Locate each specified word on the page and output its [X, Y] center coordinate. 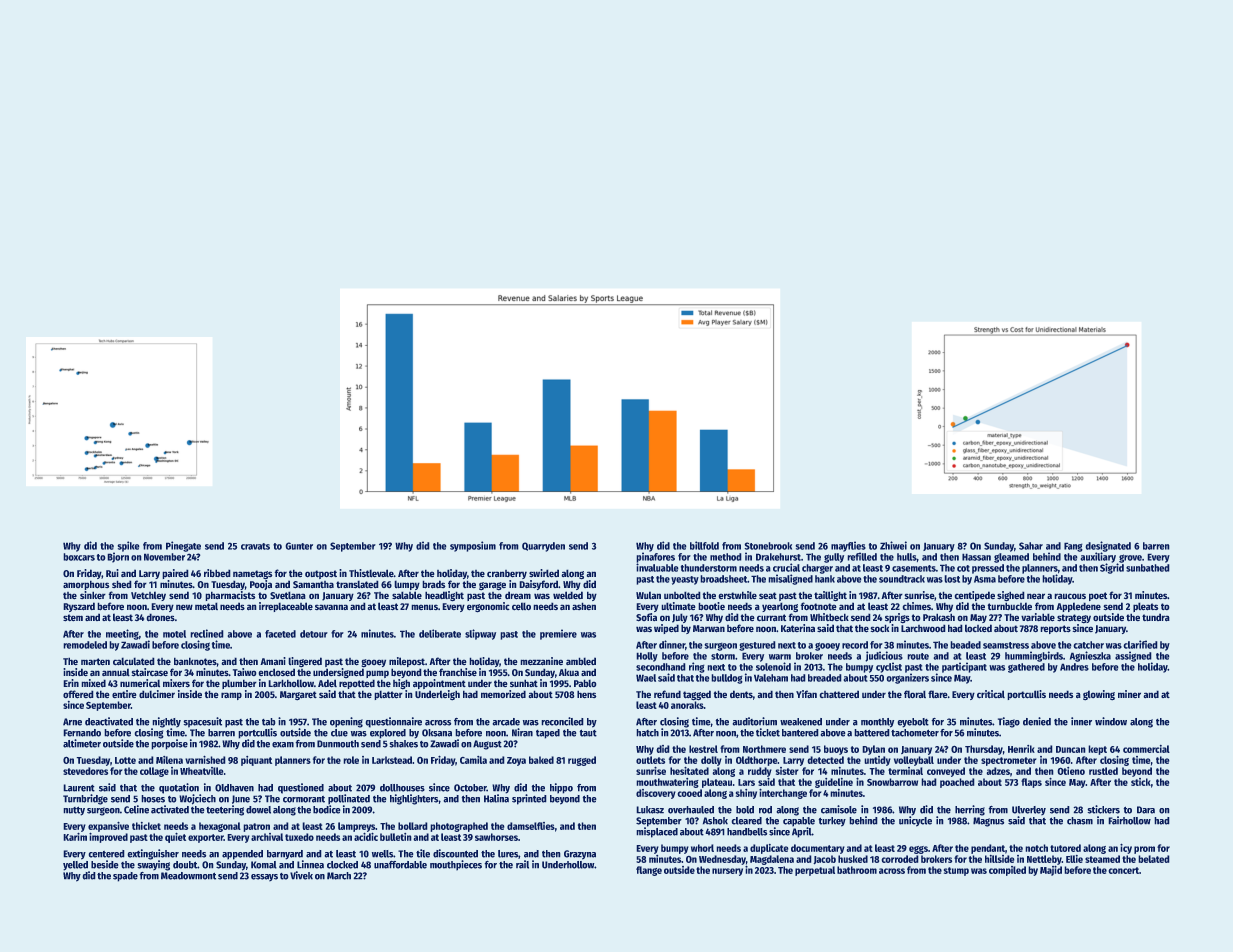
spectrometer [1008, 761]
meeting [122, 634]
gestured [757, 646]
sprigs [897, 618]
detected [826, 760]
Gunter [299, 546]
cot [963, 568]
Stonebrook [768, 546]
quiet [175, 838]
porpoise [170, 744]
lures [508, 854]
